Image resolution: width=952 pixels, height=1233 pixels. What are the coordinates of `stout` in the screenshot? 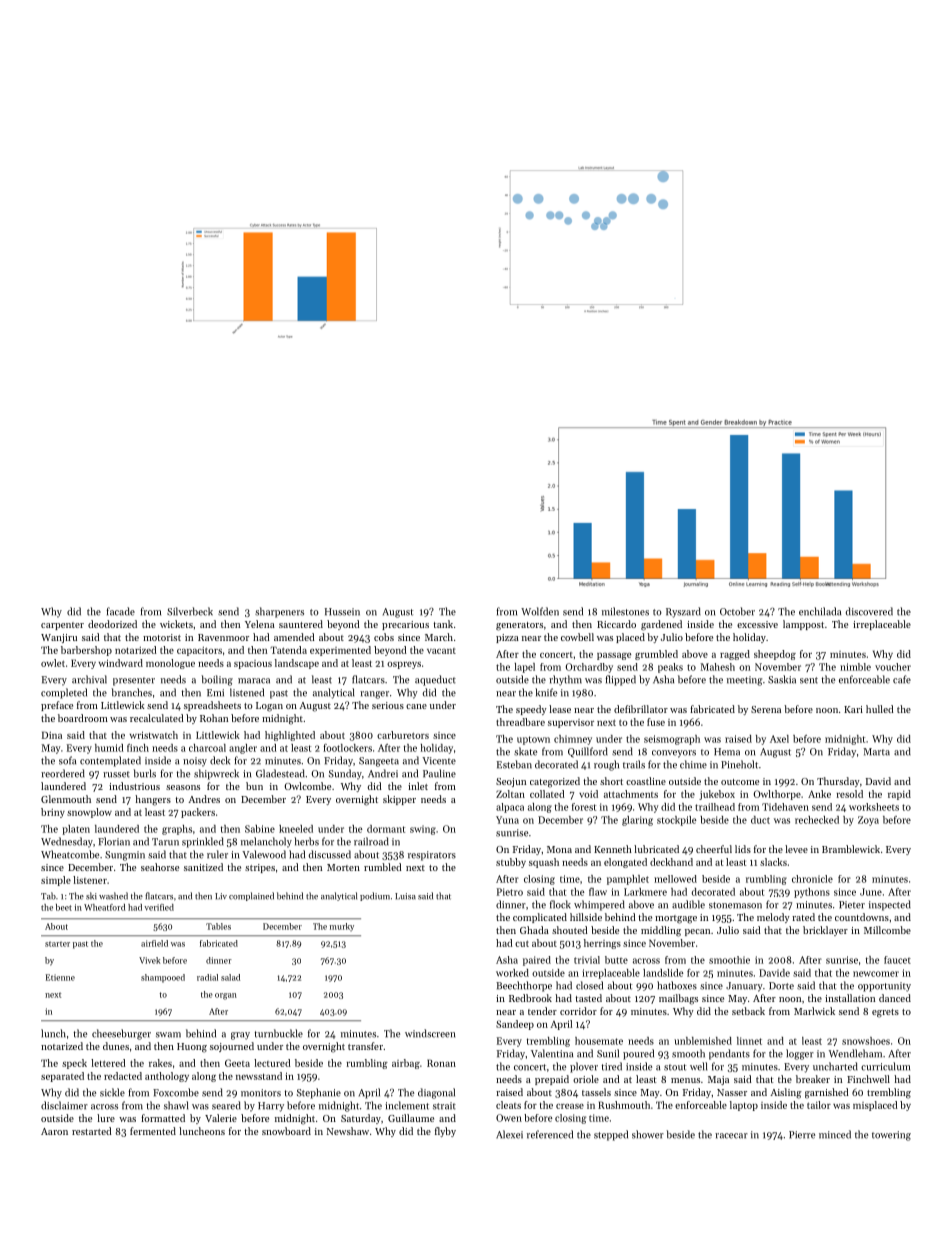 It's located at (675, 1067).
